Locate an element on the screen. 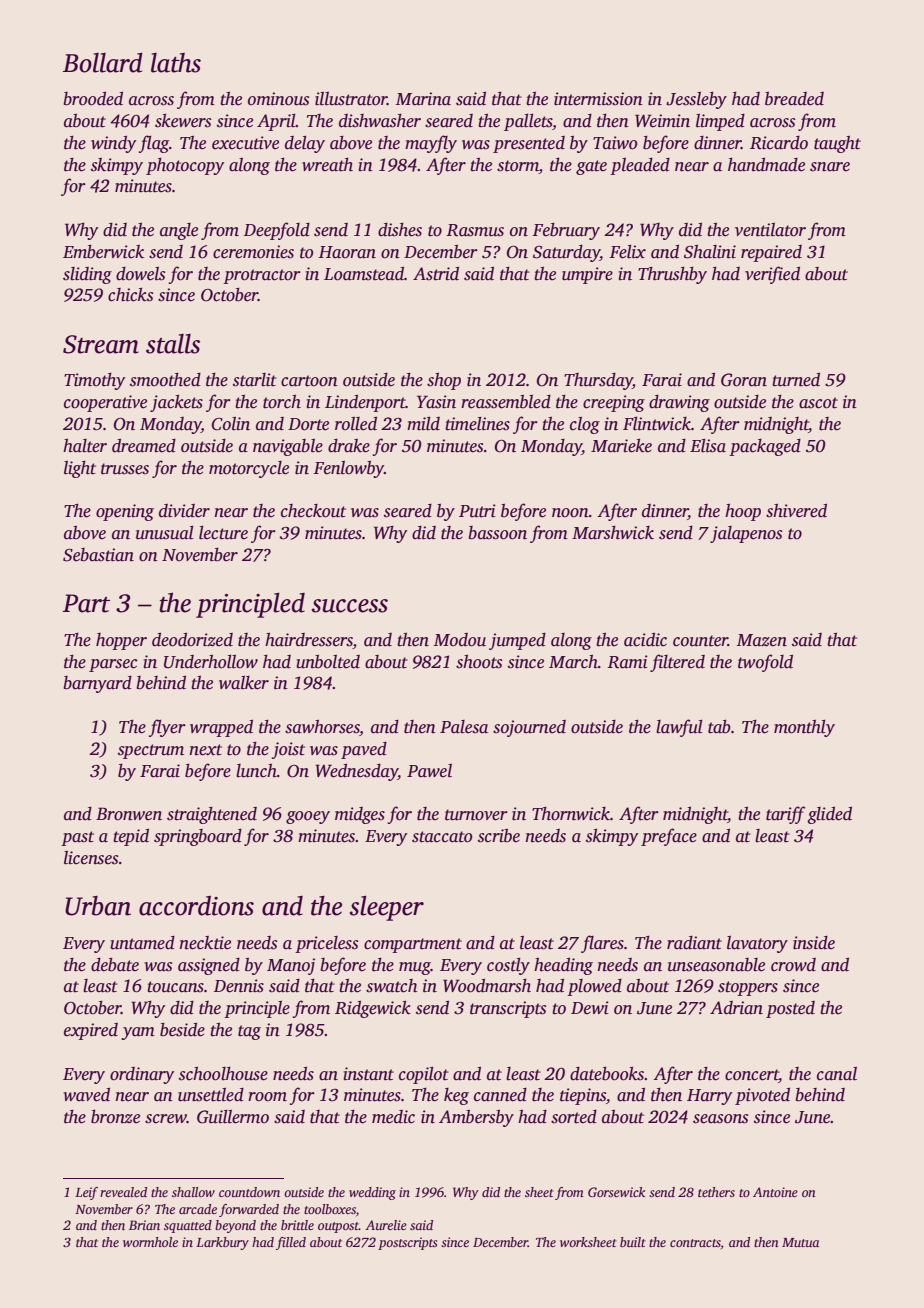 The image size is (924, 1308). hoop is located at coordinates (743, 512).
